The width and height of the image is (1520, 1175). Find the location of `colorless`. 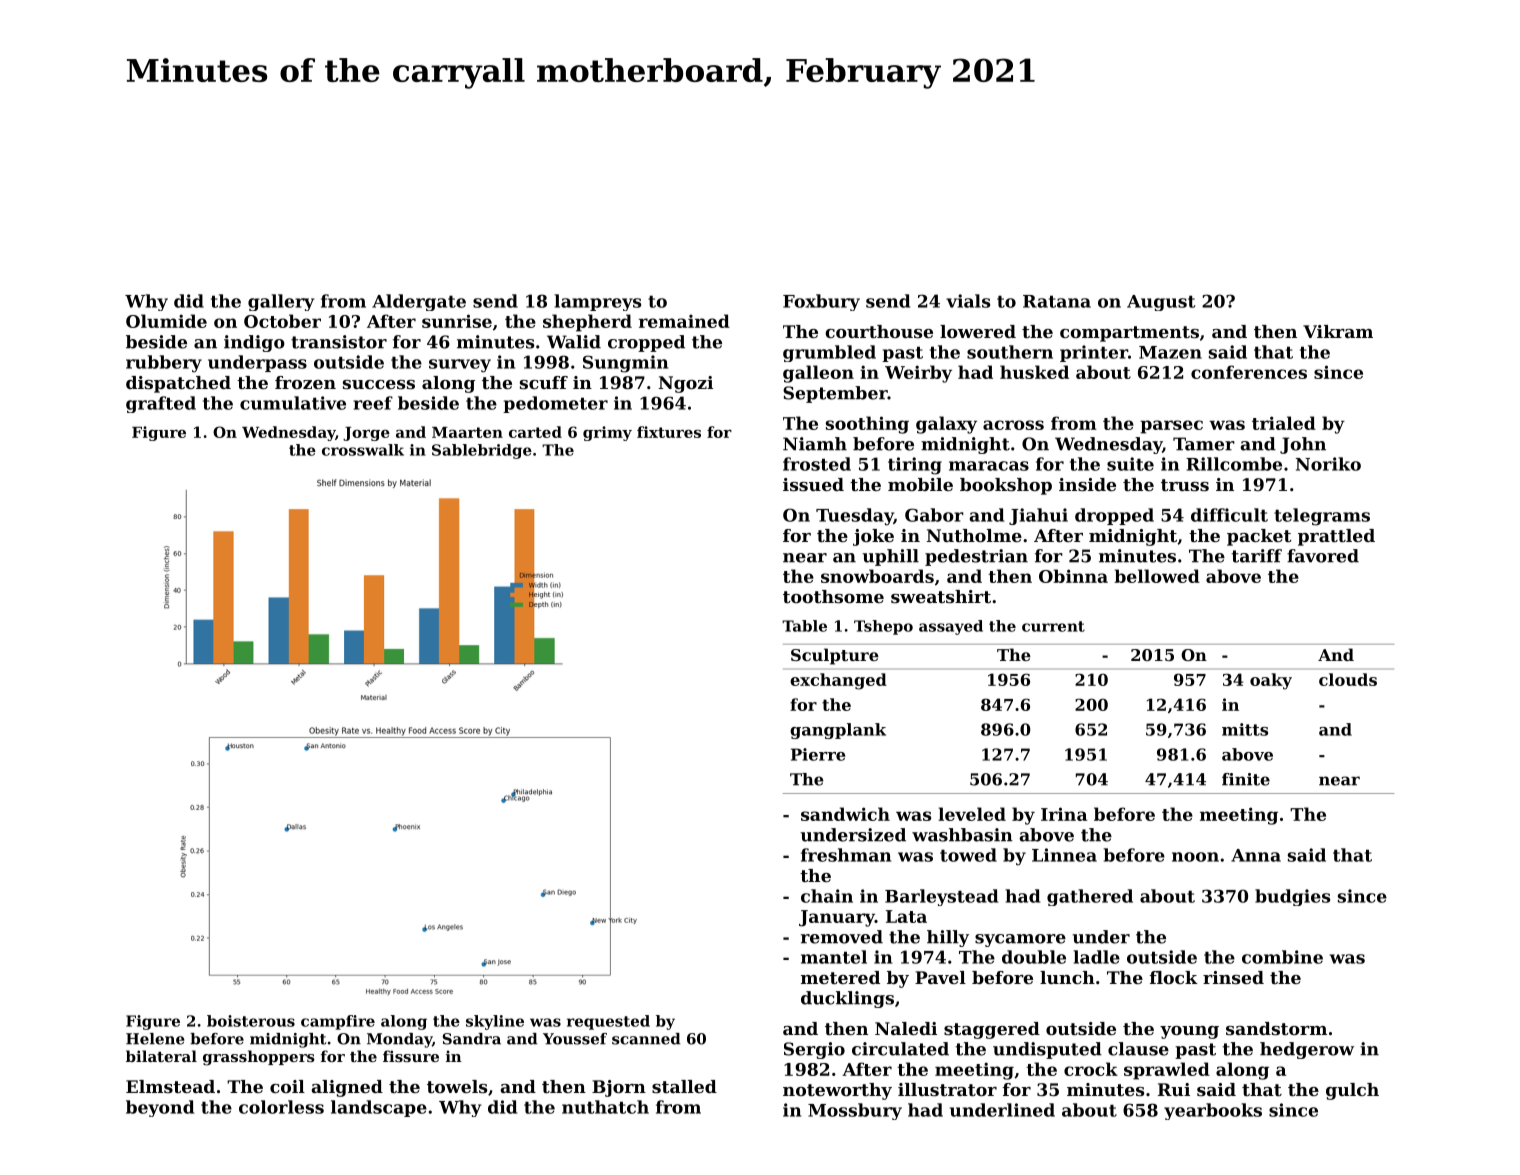

colorless is located at coordinates (281, 1107).
